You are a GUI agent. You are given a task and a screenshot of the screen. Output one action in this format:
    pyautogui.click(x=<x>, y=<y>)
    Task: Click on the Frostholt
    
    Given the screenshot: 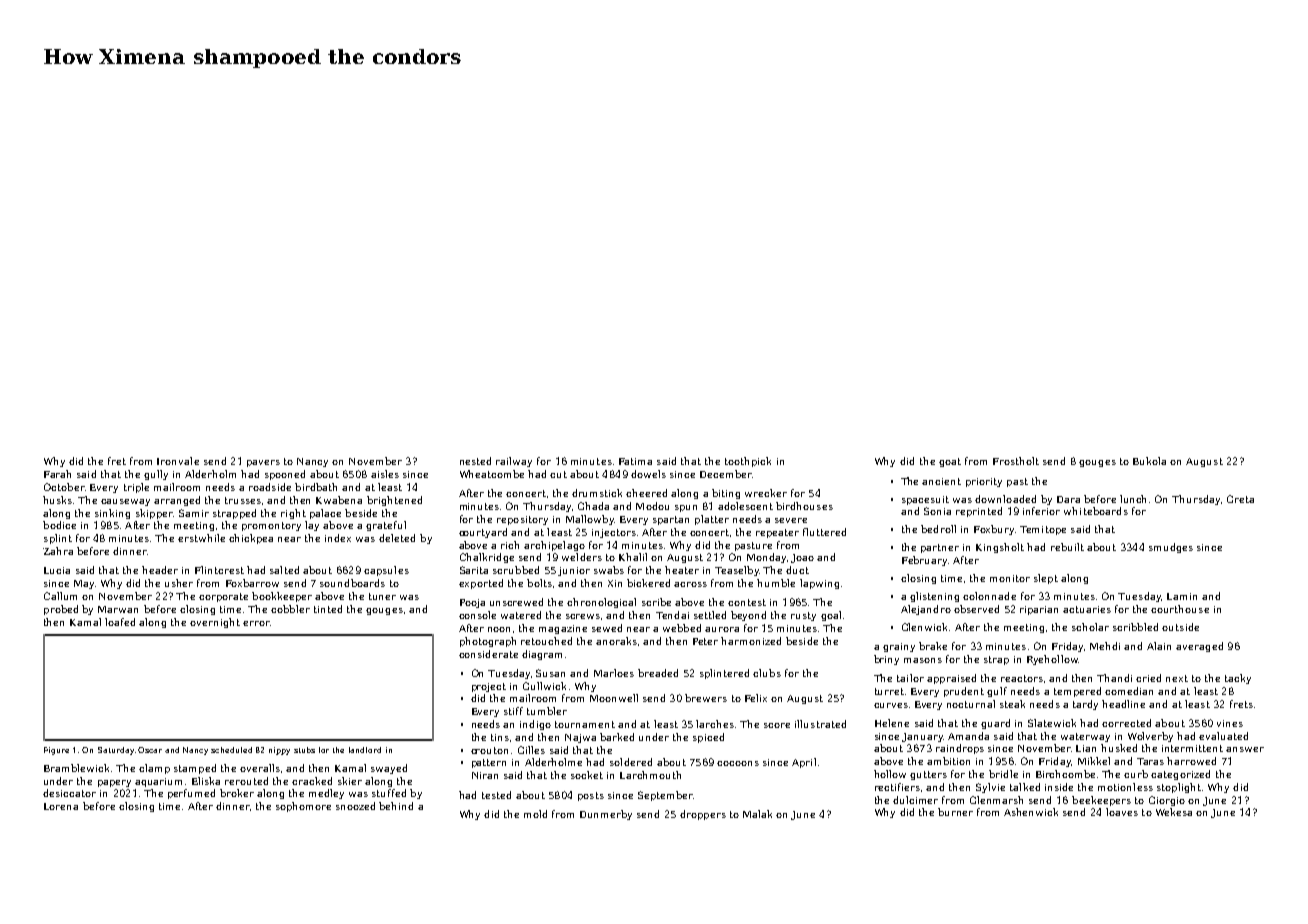 What is the action you would take?
    pyautogui.click(x=1016, y=461)
